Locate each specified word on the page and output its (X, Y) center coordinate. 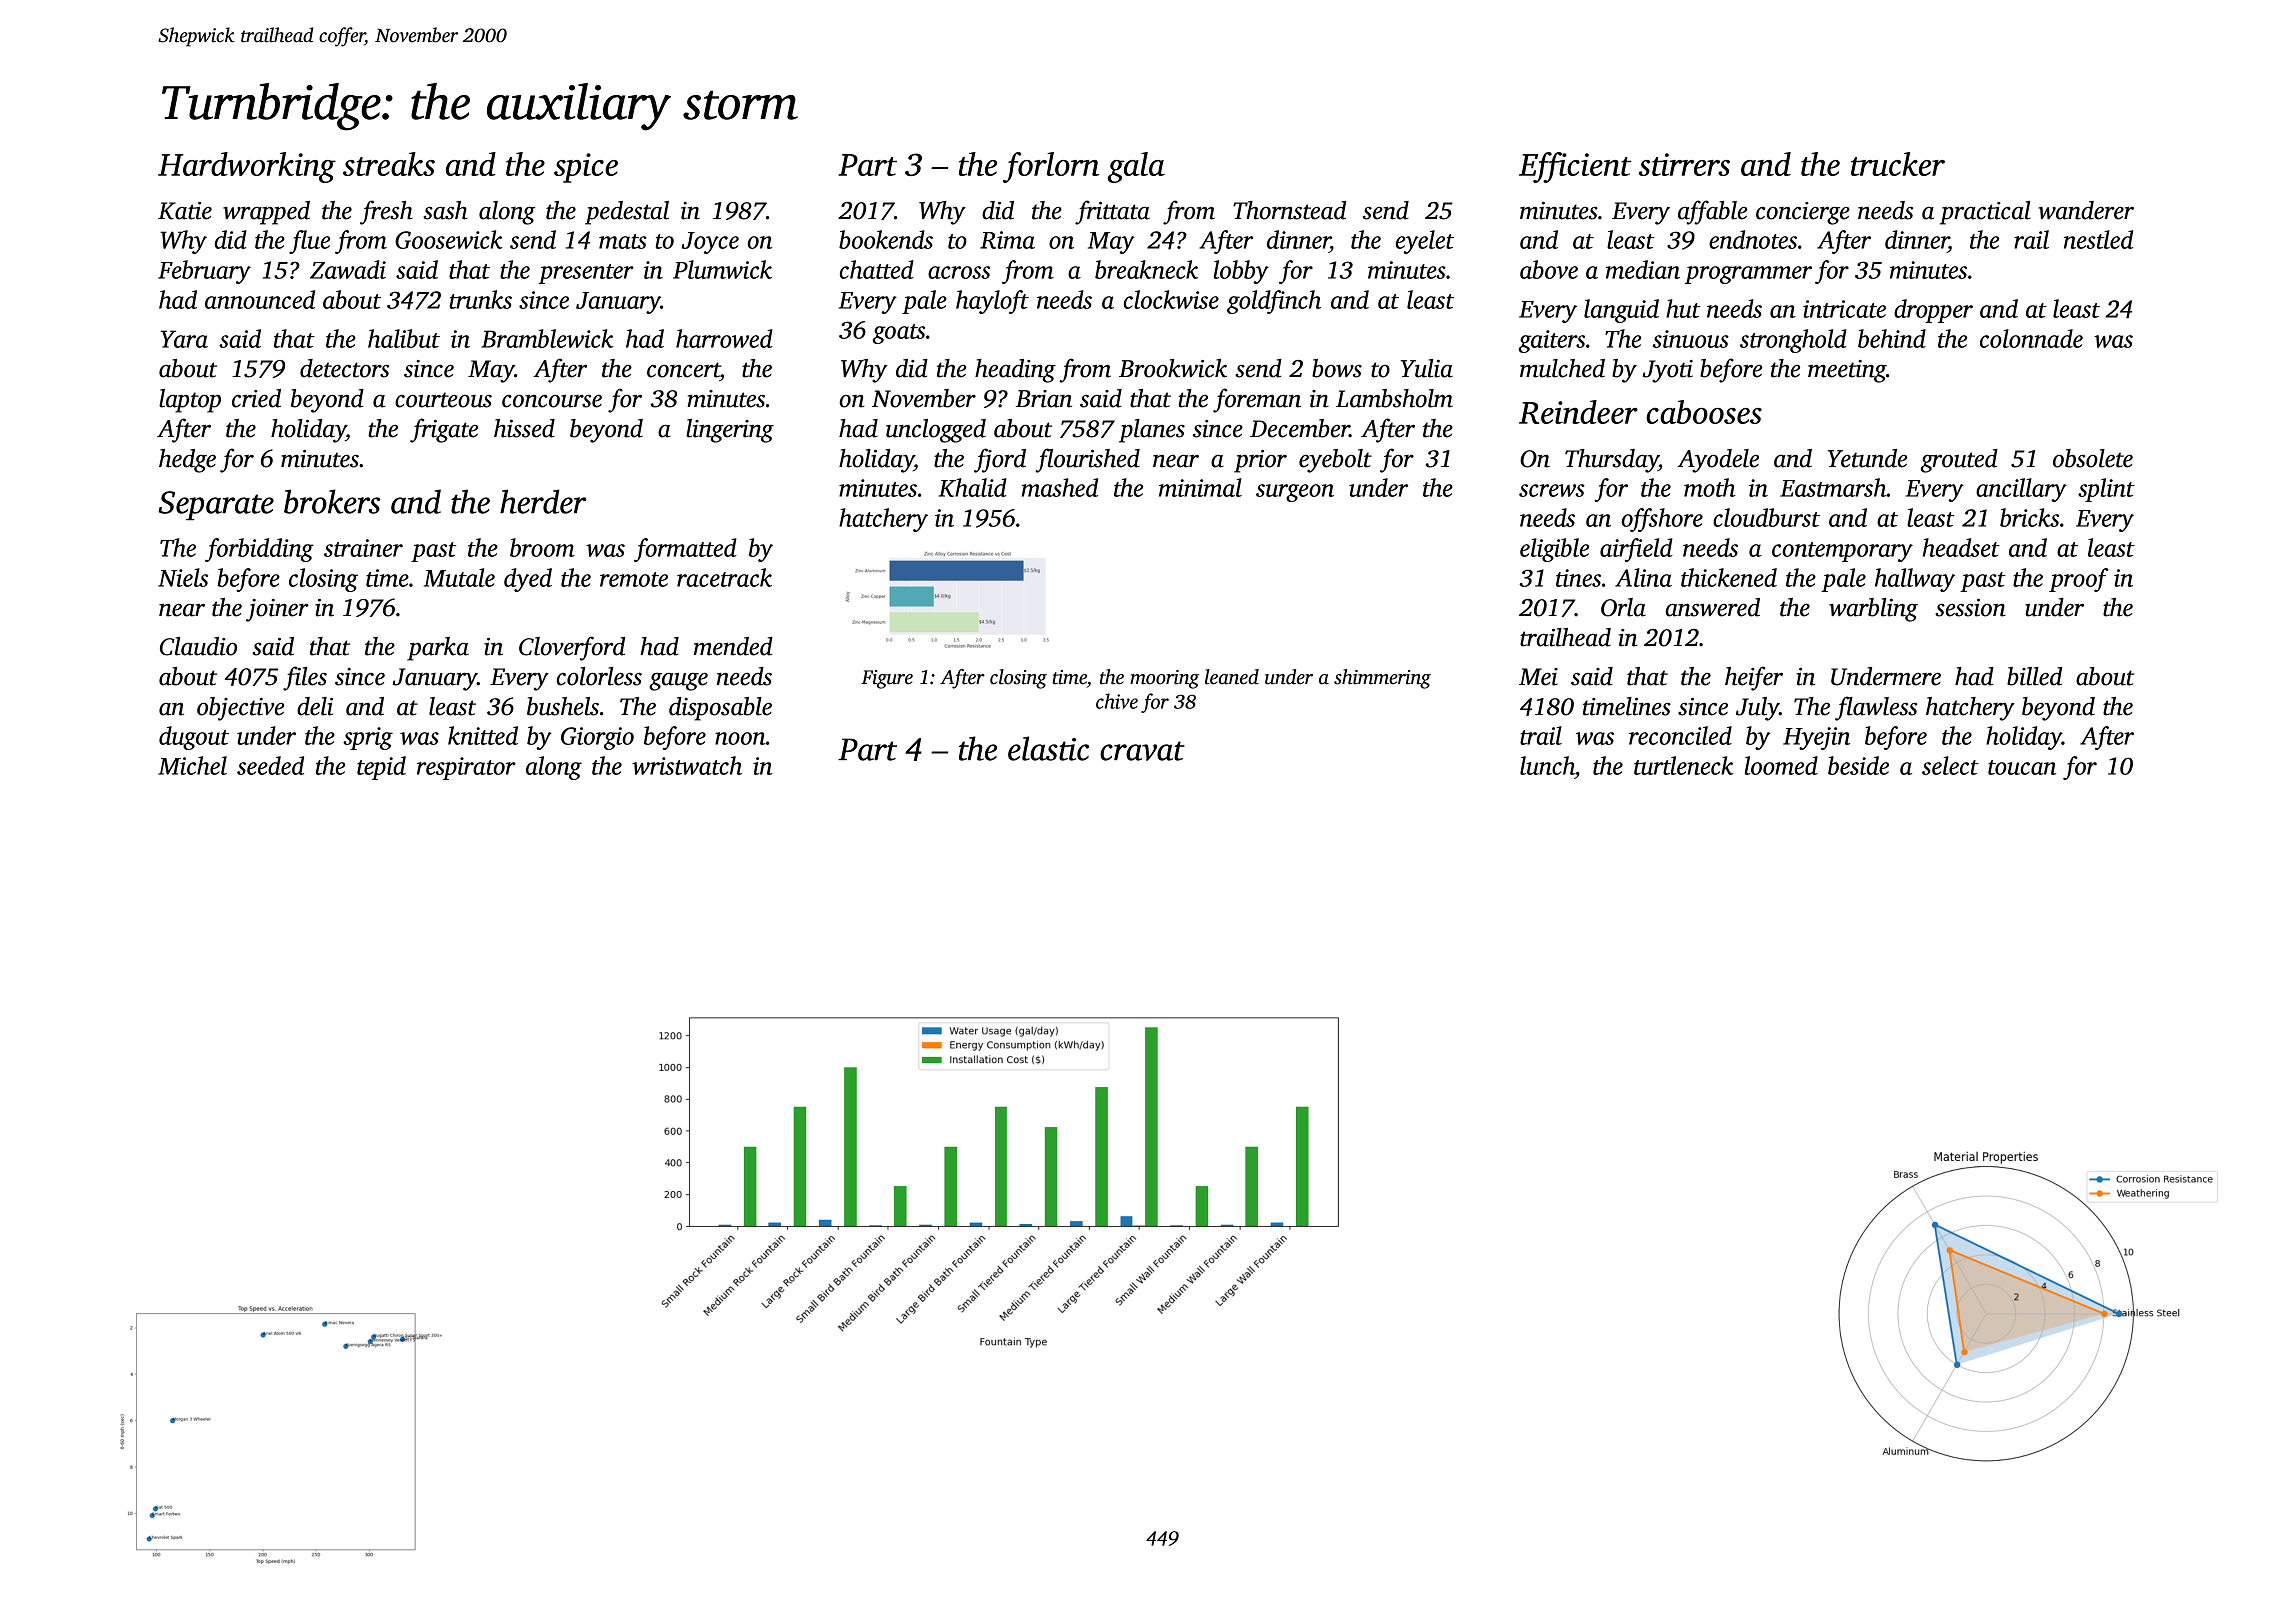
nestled (2098, 239)
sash (445, 210)
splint (2106, 490)
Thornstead (1289, 210)
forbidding (259, 550)
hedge (187, 461)
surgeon (1295, 493)
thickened (1729, 577)
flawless (1876, 708)
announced (260, 299)
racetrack (724, 577)
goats (898, 334)
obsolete (2093, 458)
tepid (381, 768)
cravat (1142, 751)
